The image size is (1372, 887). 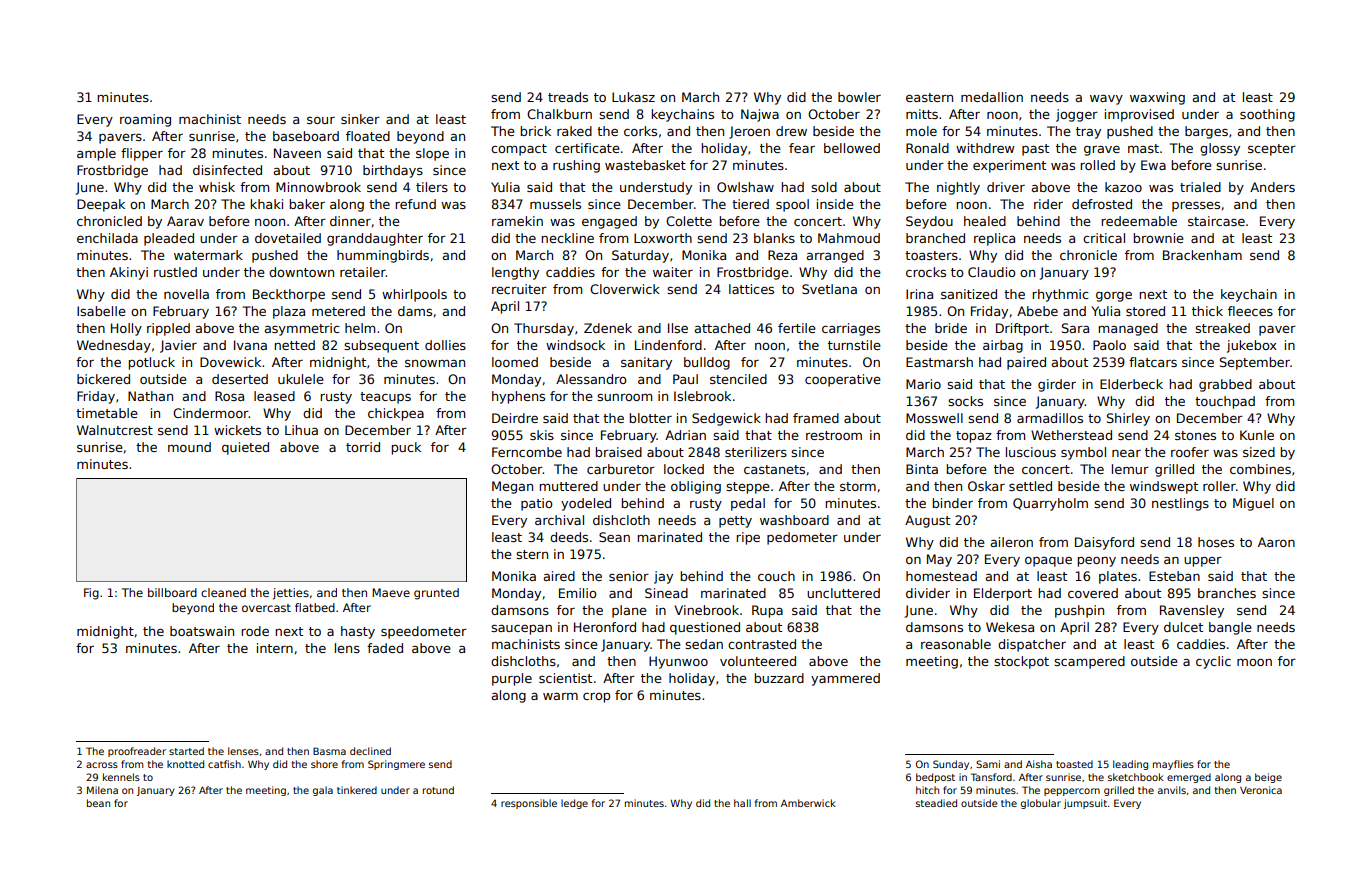 What do you see at coordinates (988, 764) in the document?
I see `Sami` at bounding box center [988, 764].
